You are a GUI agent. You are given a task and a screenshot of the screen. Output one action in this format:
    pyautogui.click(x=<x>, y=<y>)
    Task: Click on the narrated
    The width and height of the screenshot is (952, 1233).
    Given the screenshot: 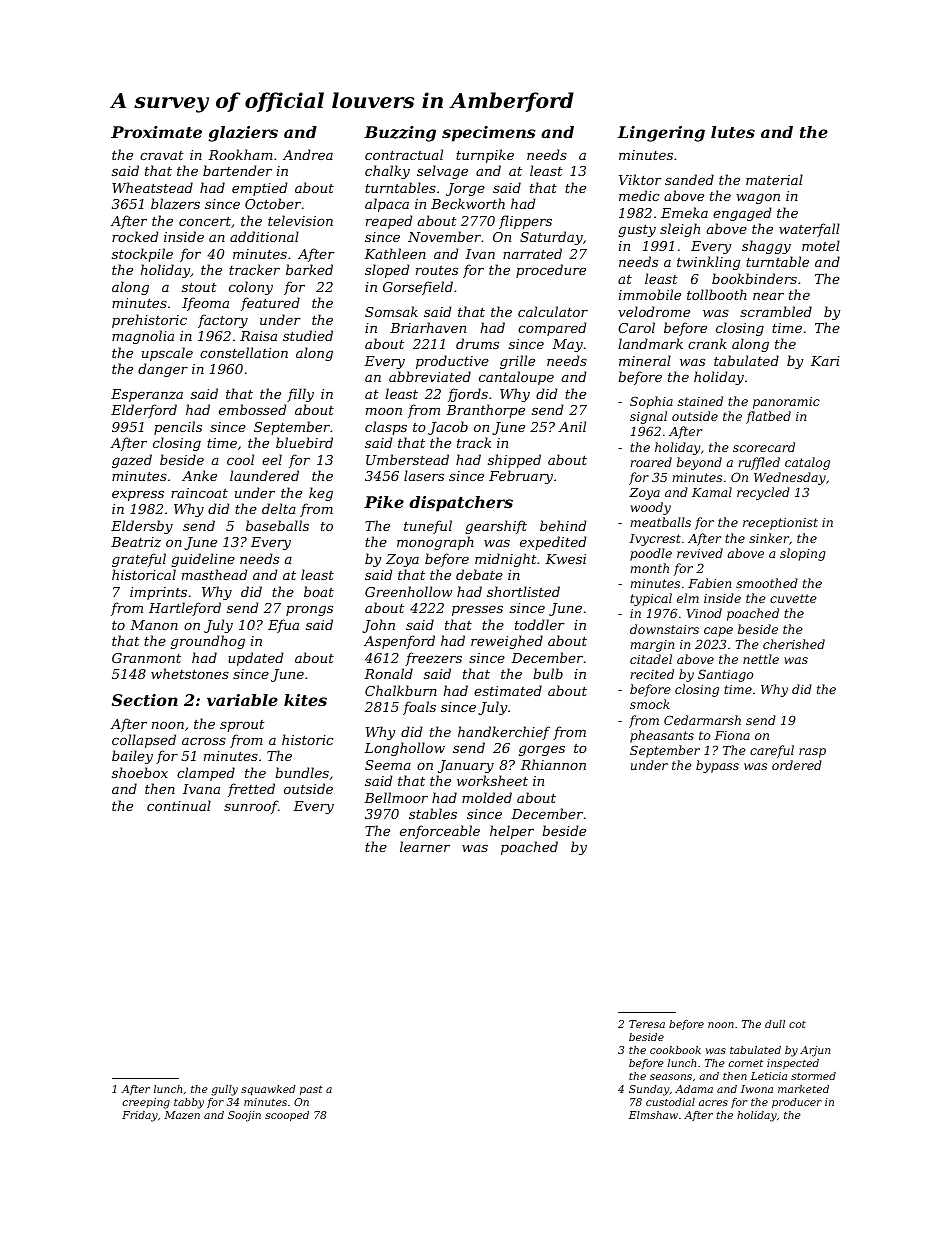 What is the action you would take?
    pyautogui.click(x=532, y=253)
